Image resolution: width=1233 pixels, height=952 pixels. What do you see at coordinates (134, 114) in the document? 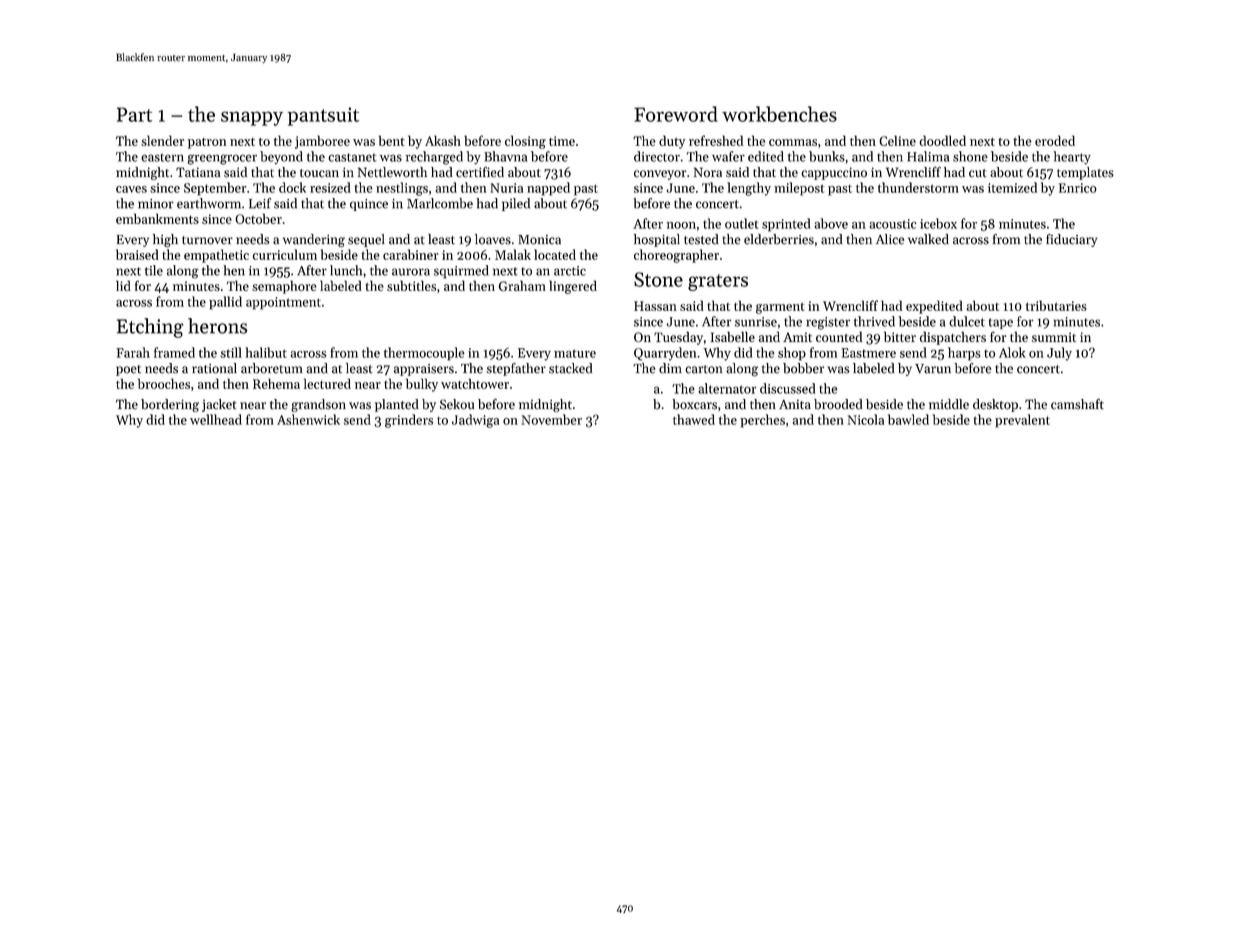
I see `Part` at bounding box center [134, 114].
